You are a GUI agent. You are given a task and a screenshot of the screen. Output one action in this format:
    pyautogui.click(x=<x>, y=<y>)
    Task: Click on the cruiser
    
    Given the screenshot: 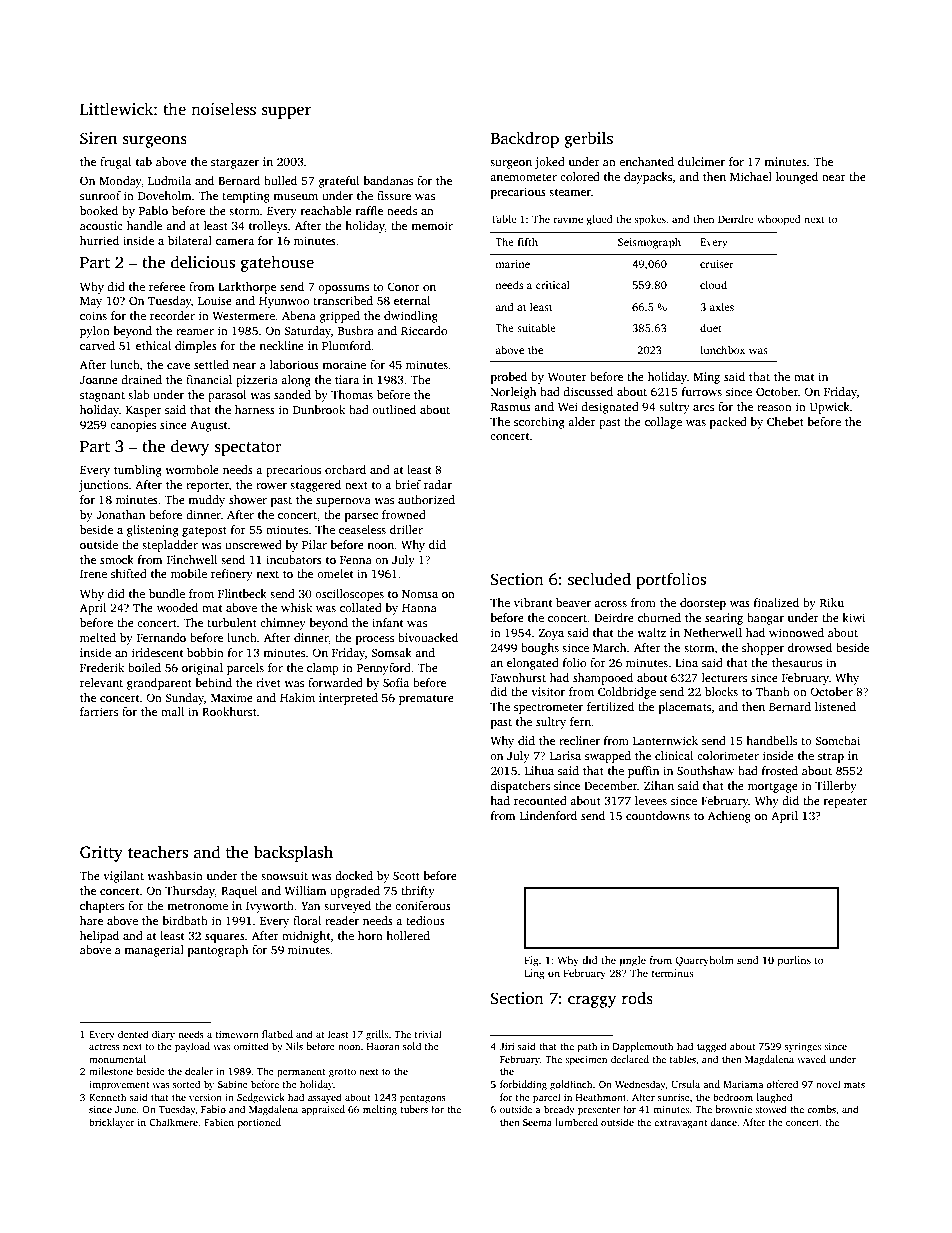 What is the action you would take?
    pyautogui.click(x=717, y=264)
